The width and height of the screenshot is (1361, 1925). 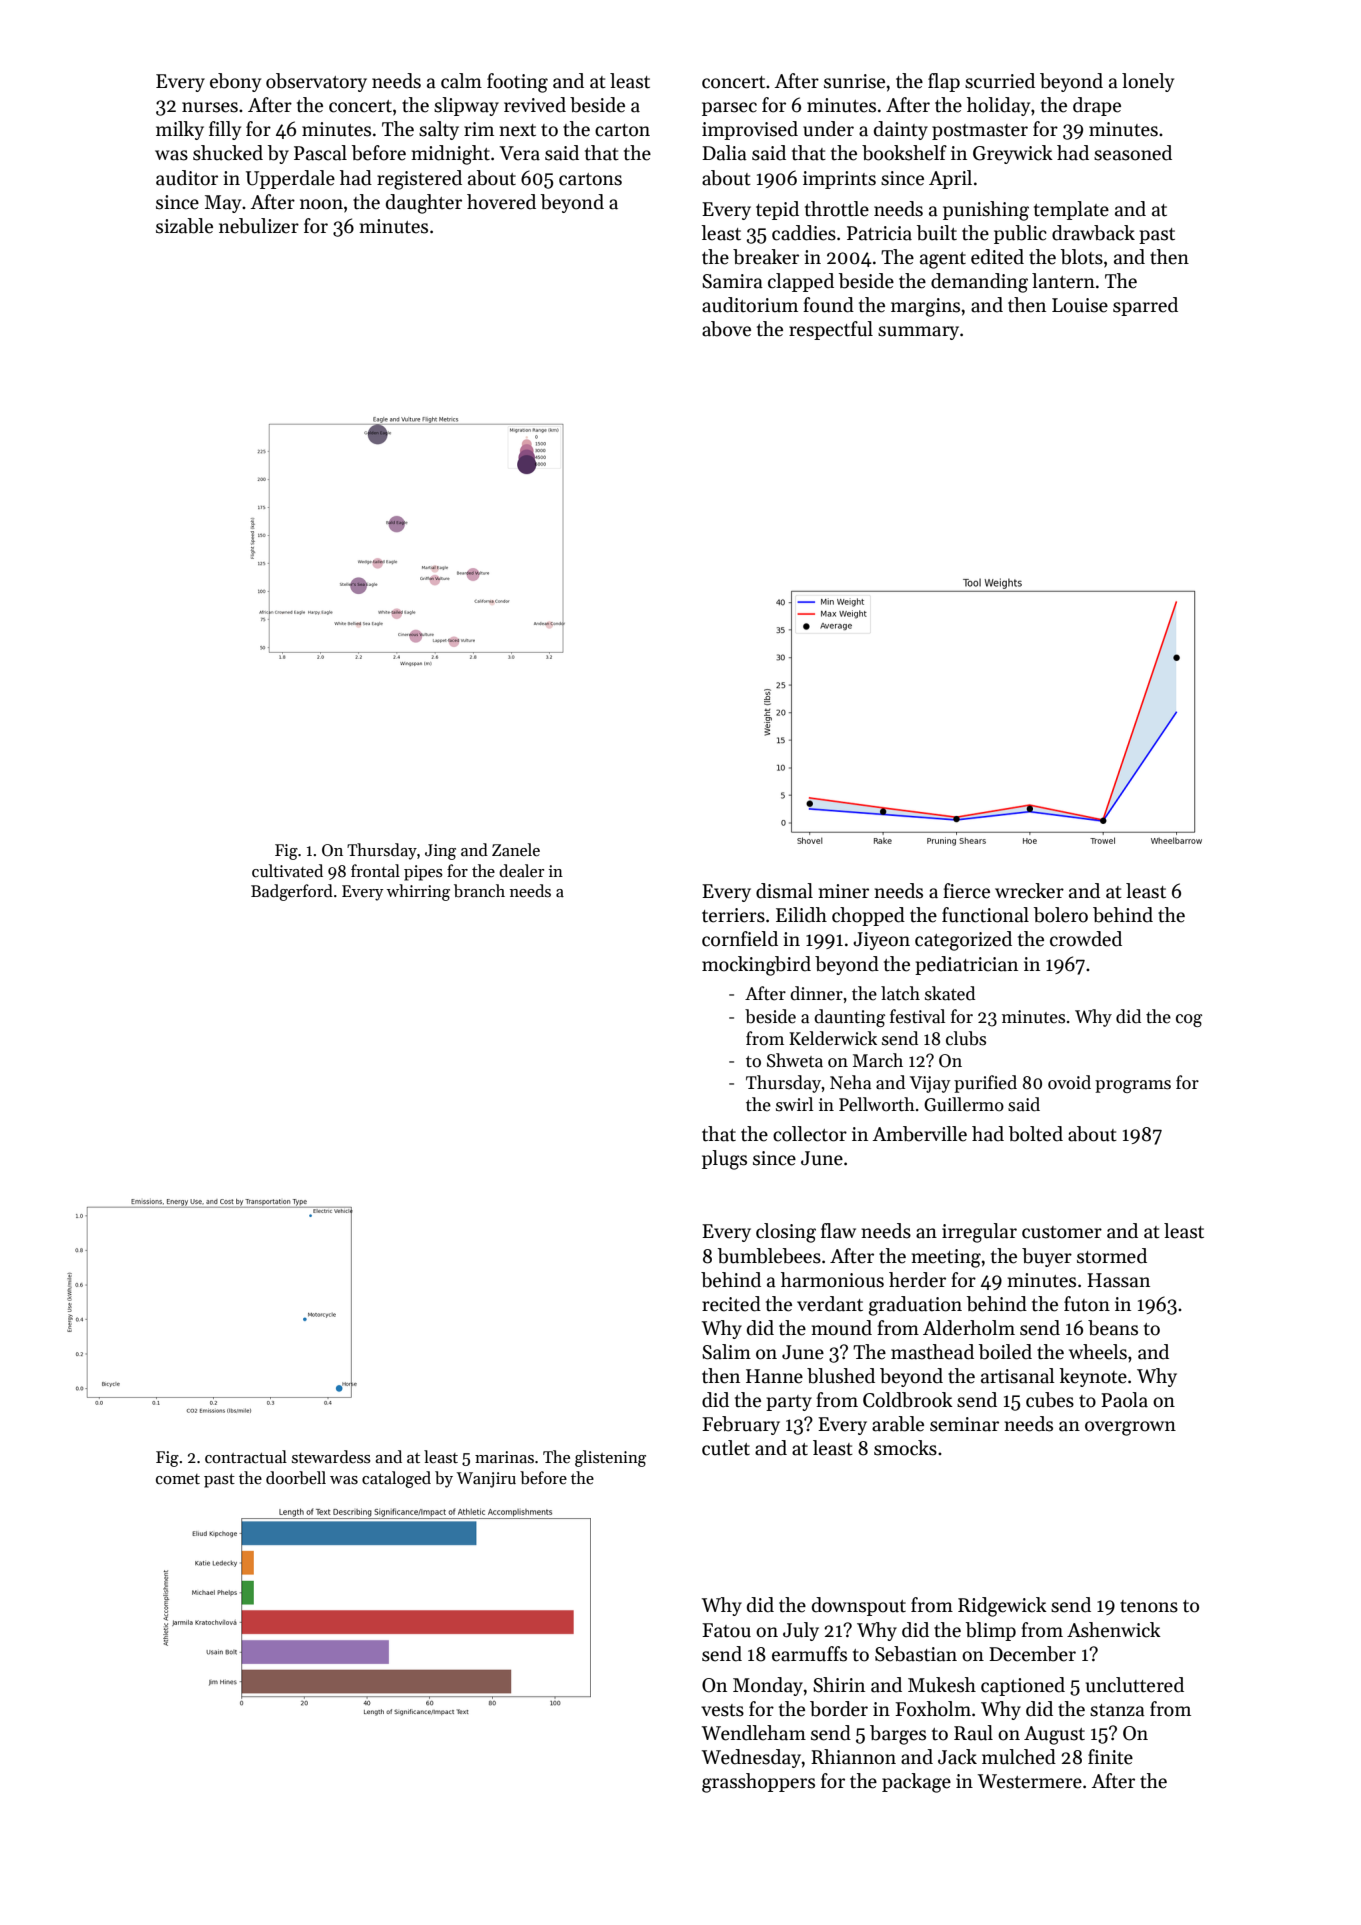 I want to click on nebulizer, so click(x=259, y=226).
